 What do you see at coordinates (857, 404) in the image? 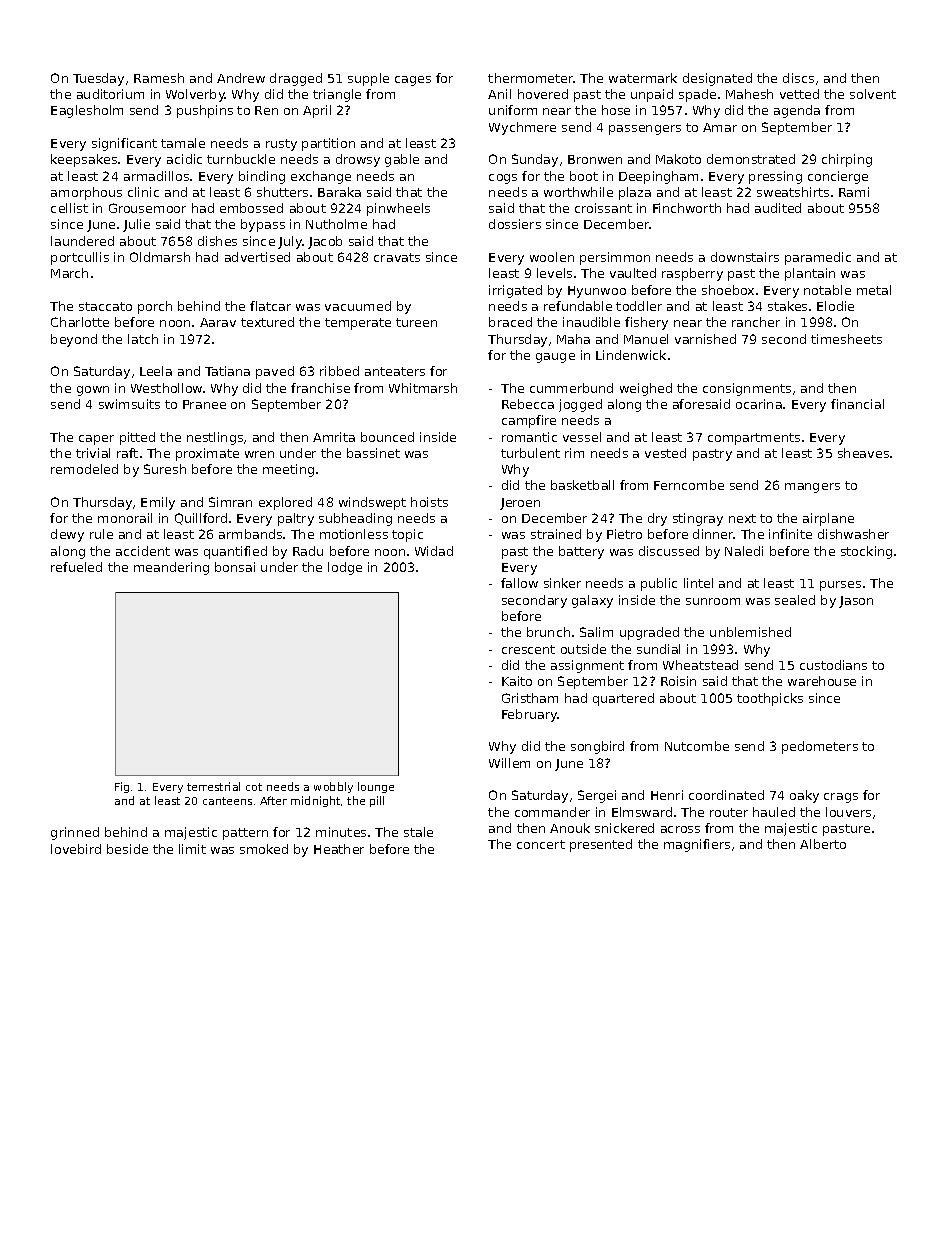
I see `financial` at bounding box center [857, 404].
